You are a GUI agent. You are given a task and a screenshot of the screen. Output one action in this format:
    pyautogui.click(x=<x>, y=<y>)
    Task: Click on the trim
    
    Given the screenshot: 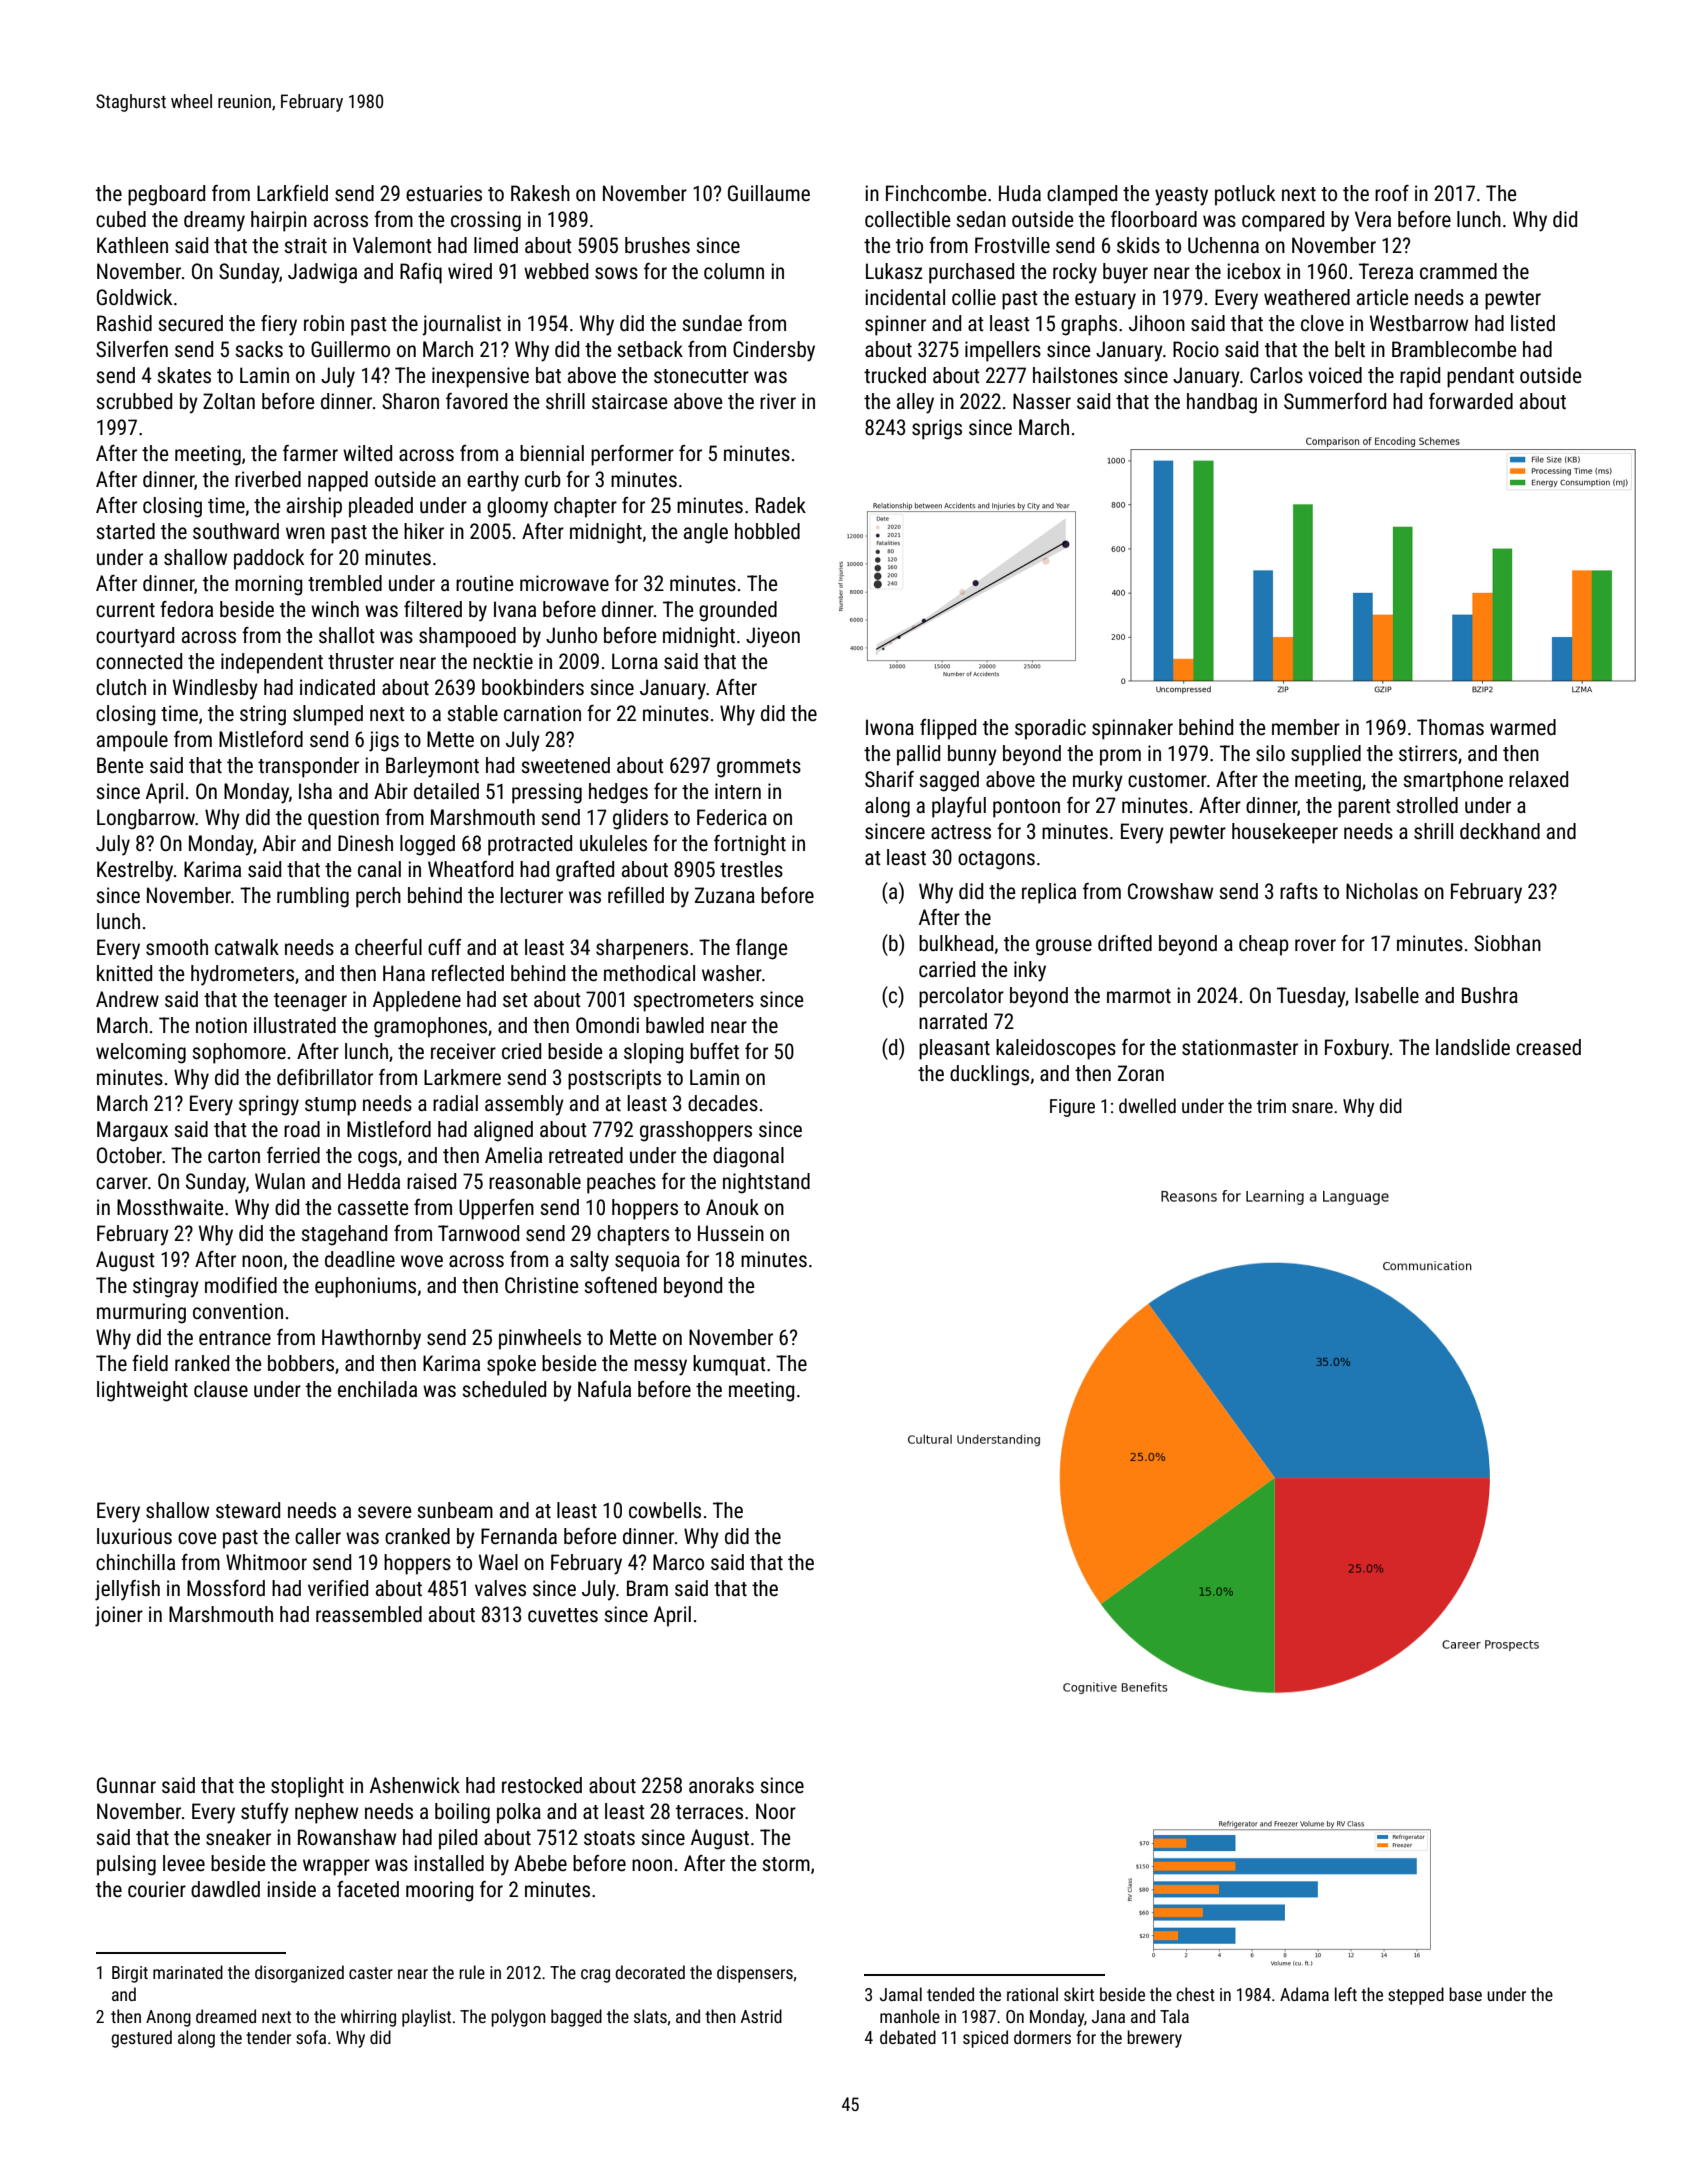 What is the action you would take?
    pyautogui.click(x=1271, y=1106)
